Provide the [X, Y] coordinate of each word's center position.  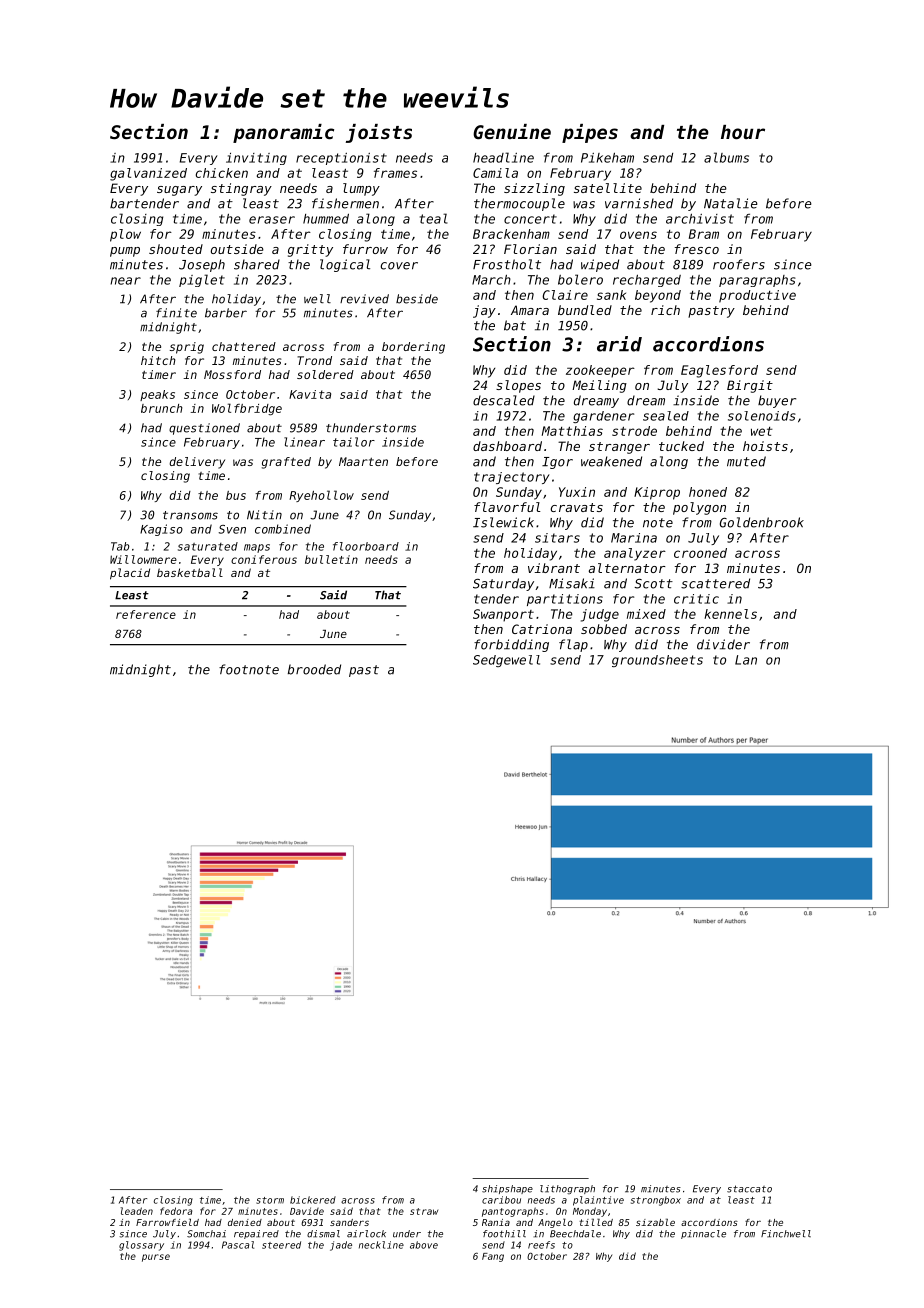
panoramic [283, 133]
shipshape [507, 1189]
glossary [141, 1246]
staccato [749, 1189]
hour [743, 132]
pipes [590, 133]
